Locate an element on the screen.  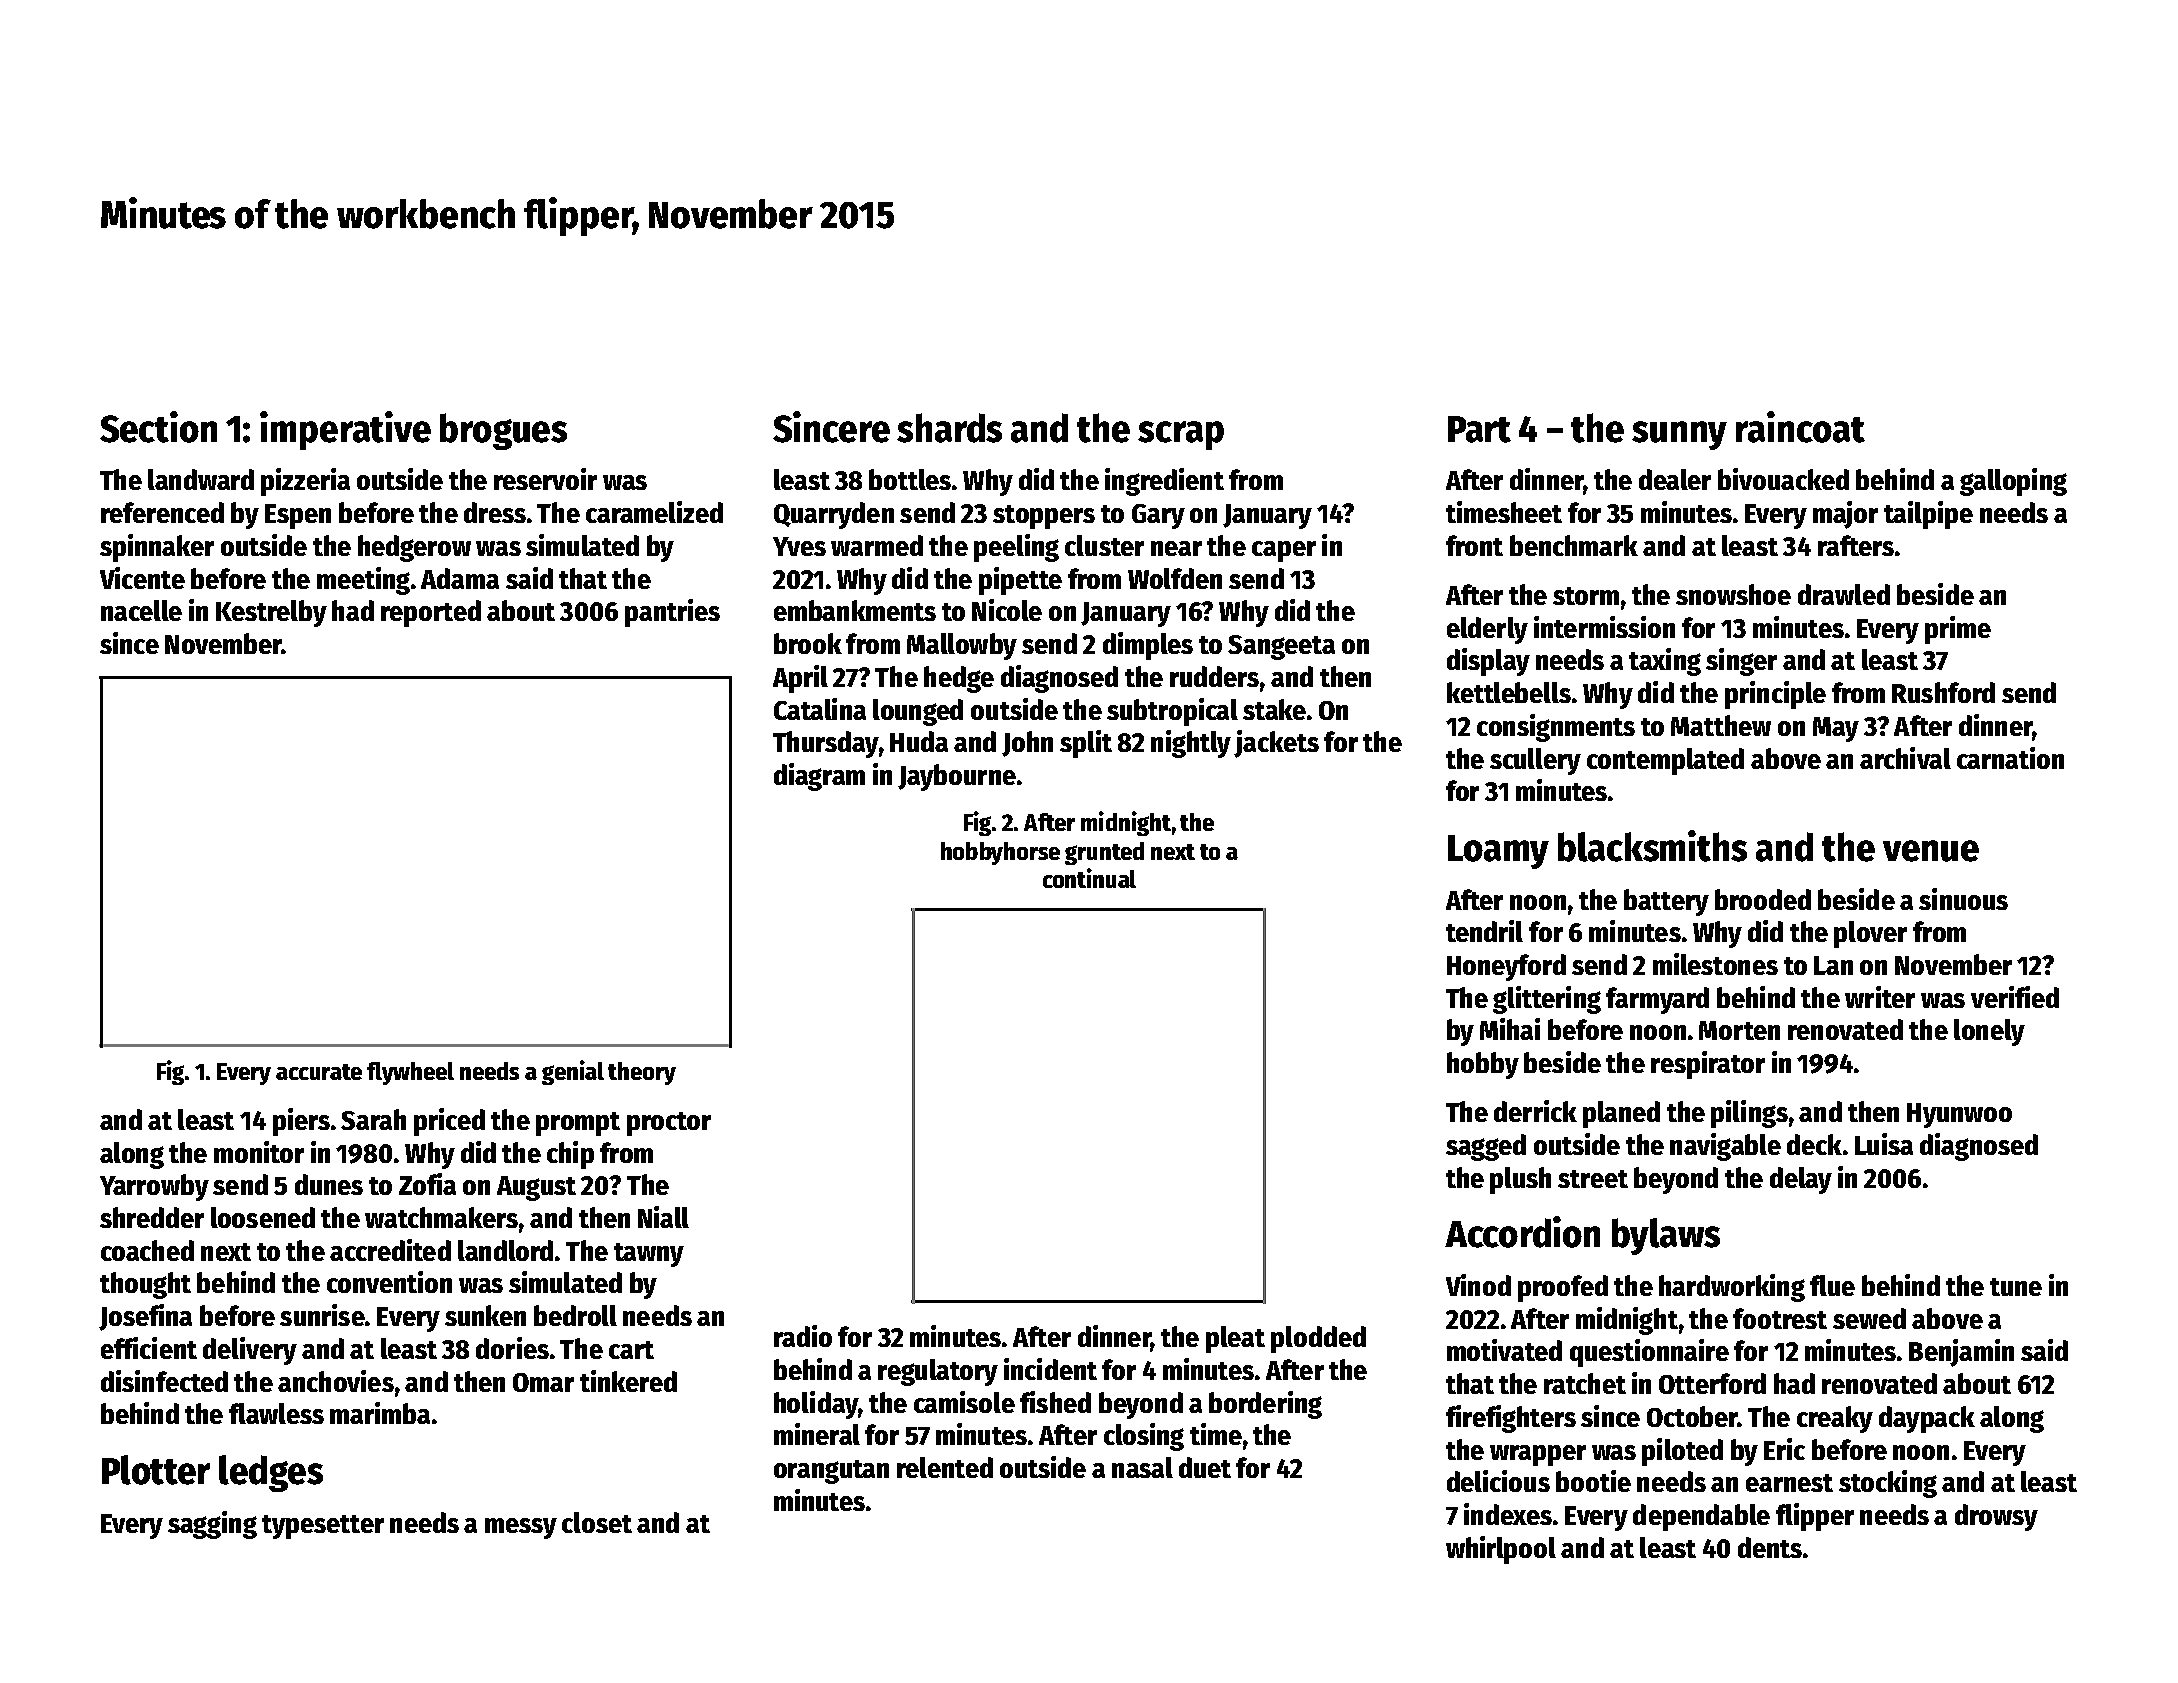
Thursday is located at coordinates (826, 744).
